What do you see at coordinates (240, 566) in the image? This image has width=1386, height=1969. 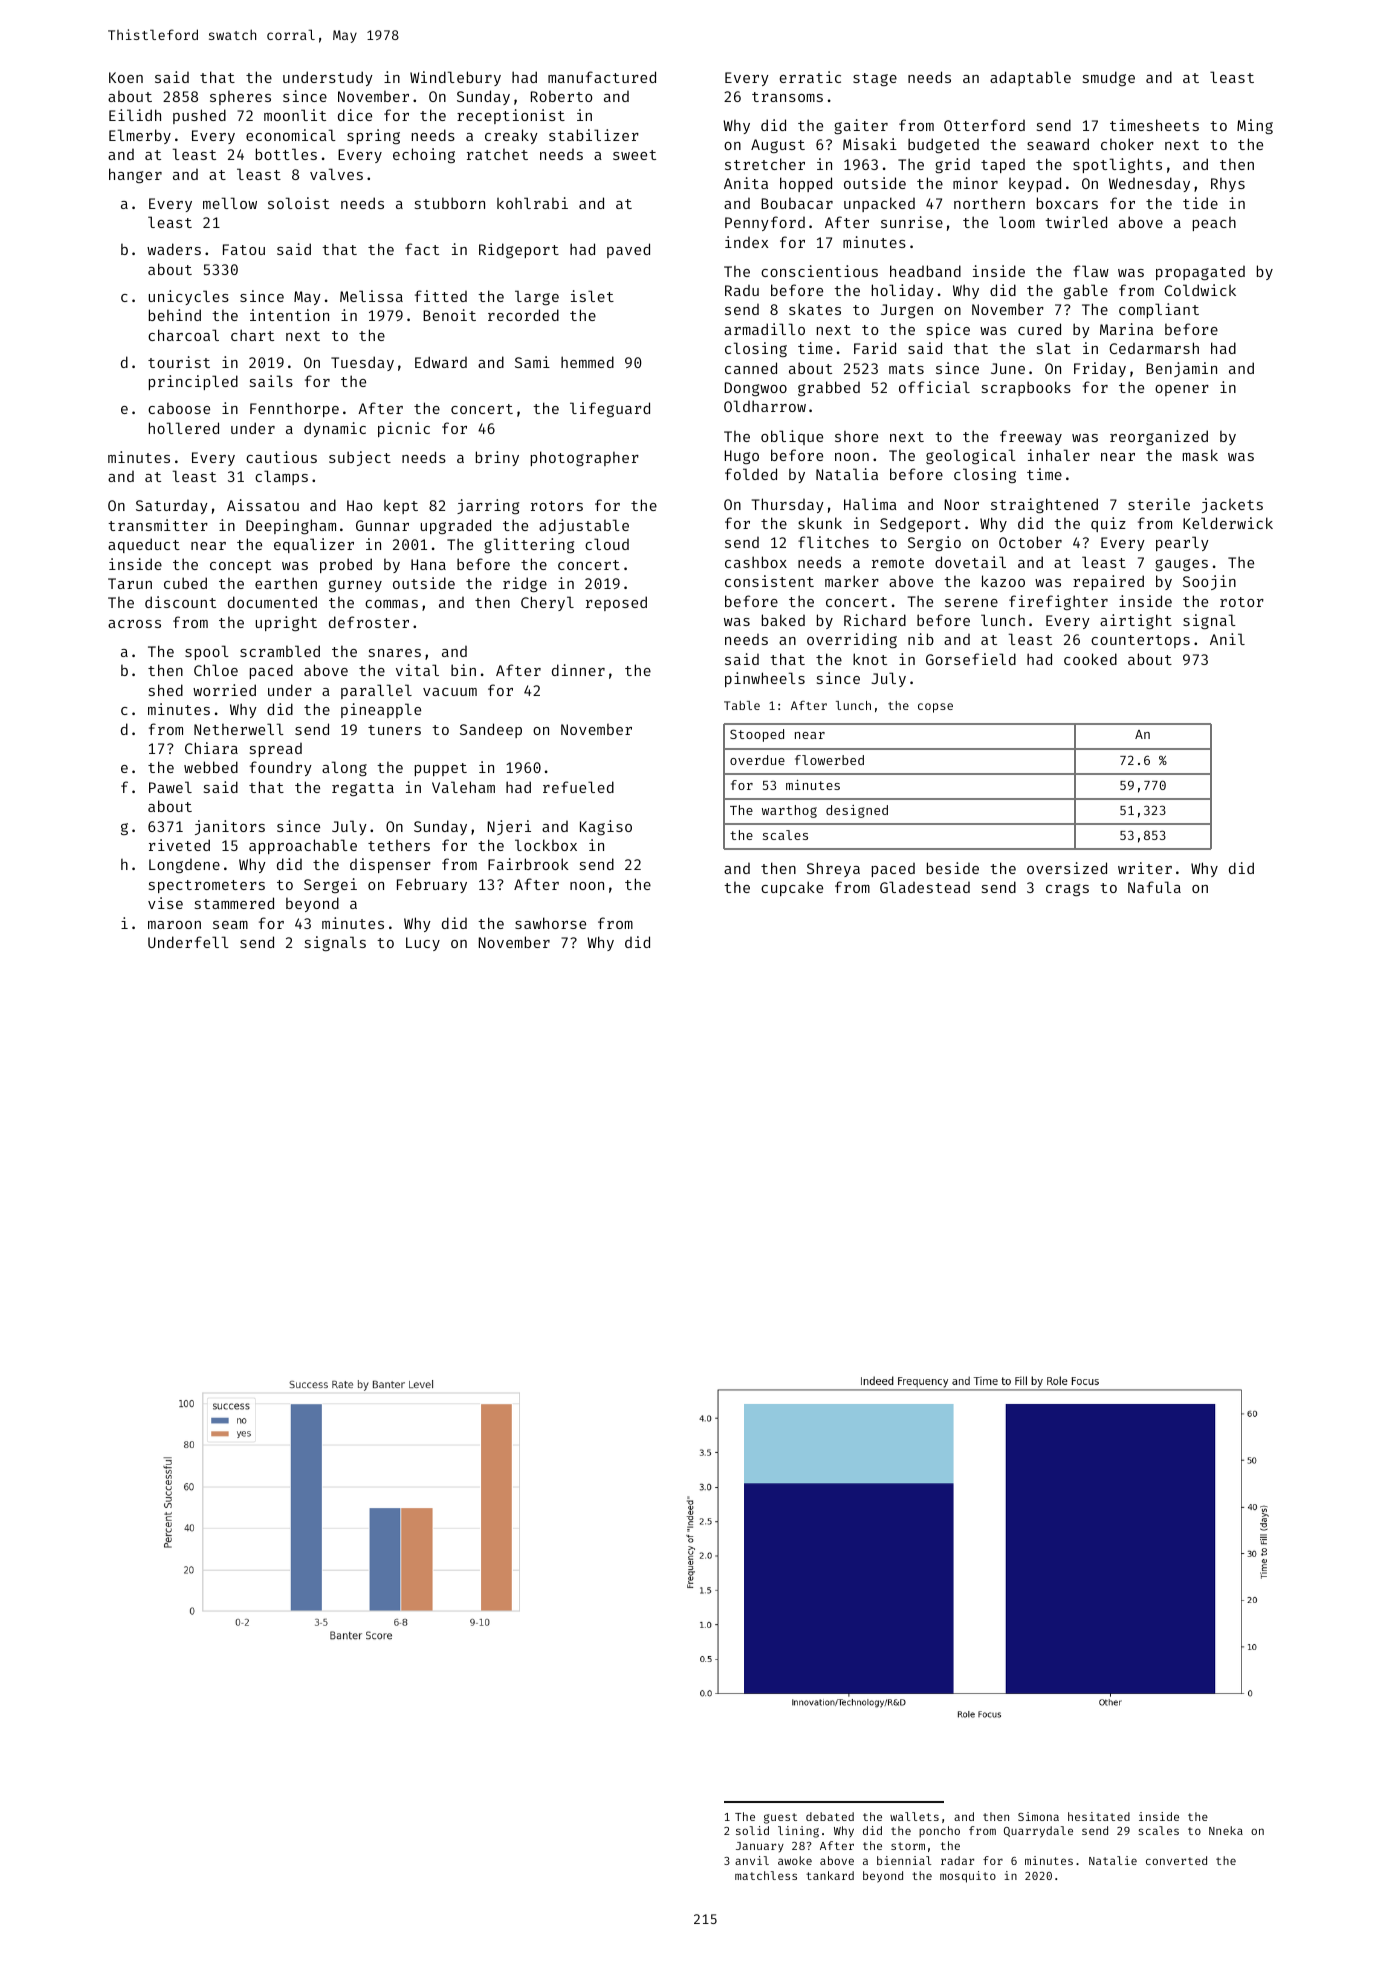 I see `concept` at bounding box center [240, 566].
